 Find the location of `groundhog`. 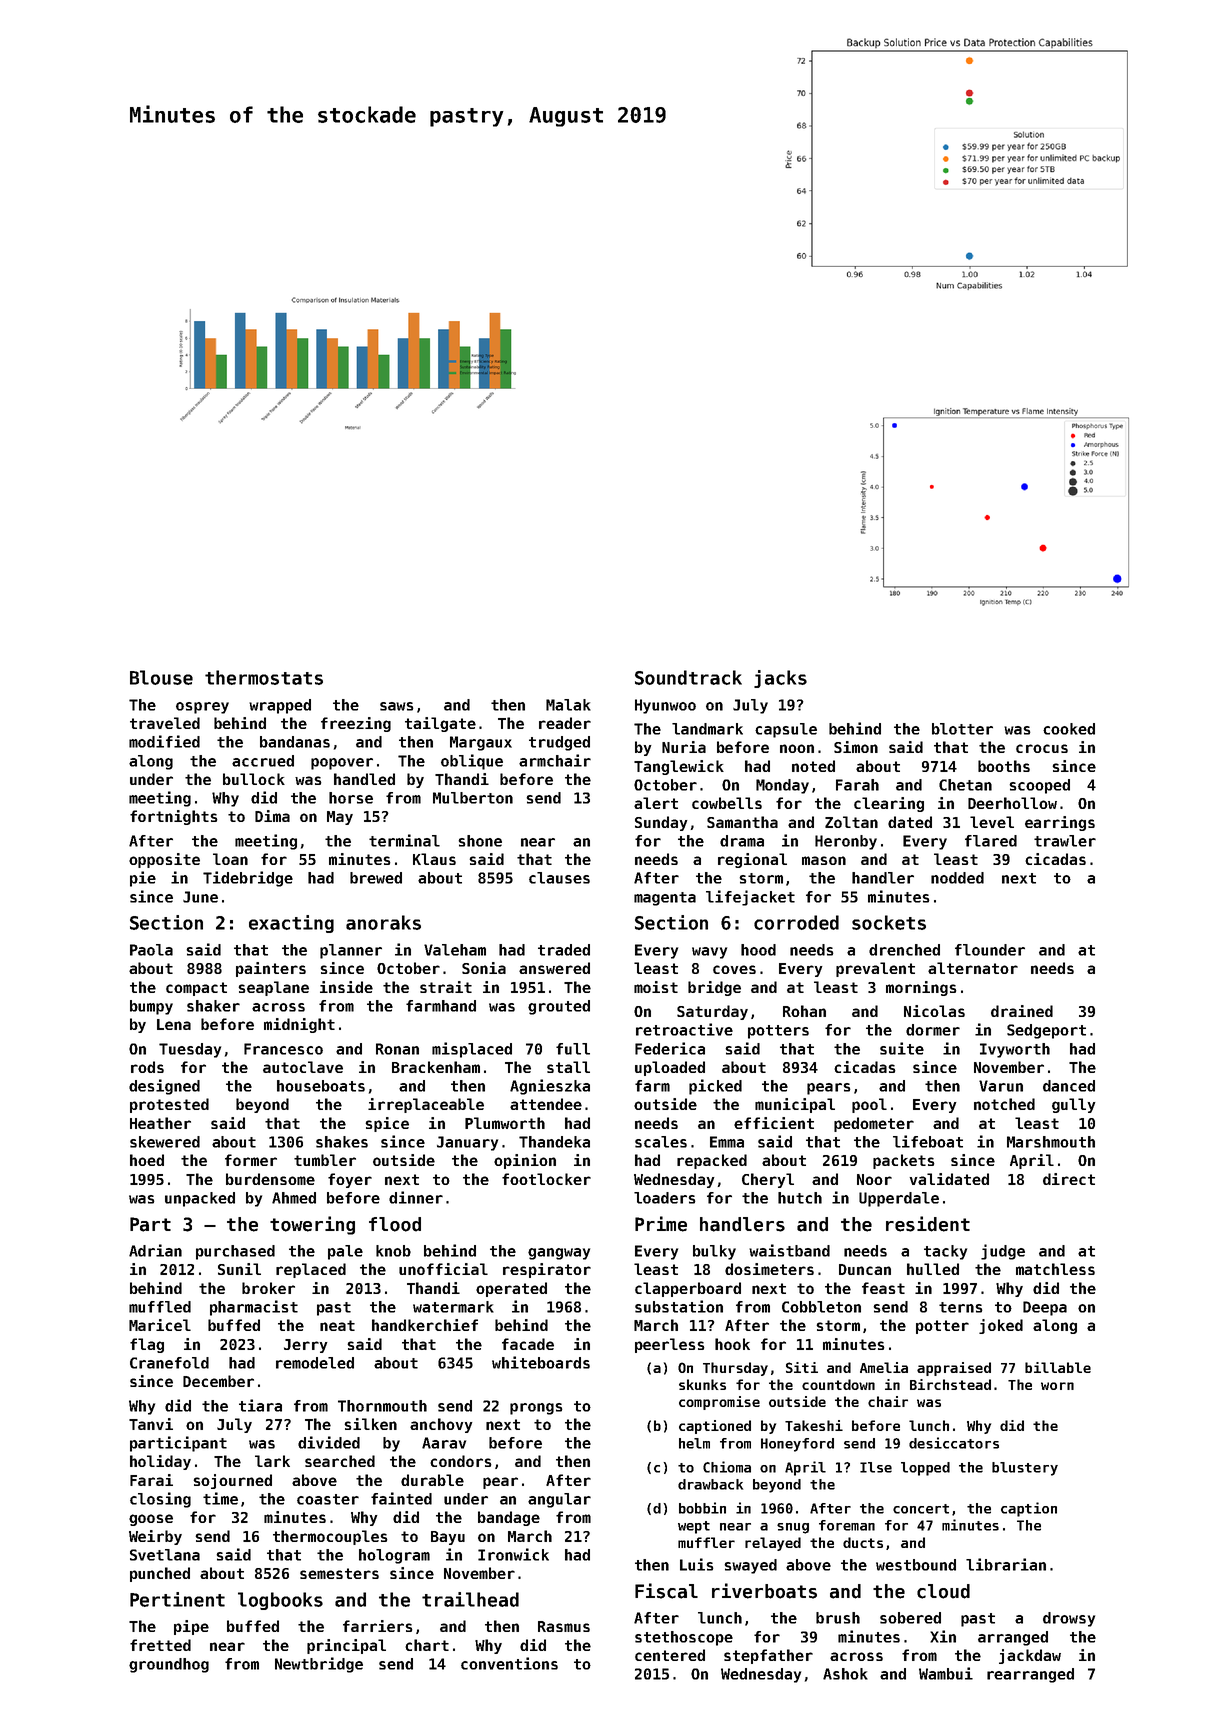

groundhog is located at coordinates (169, 1665).
